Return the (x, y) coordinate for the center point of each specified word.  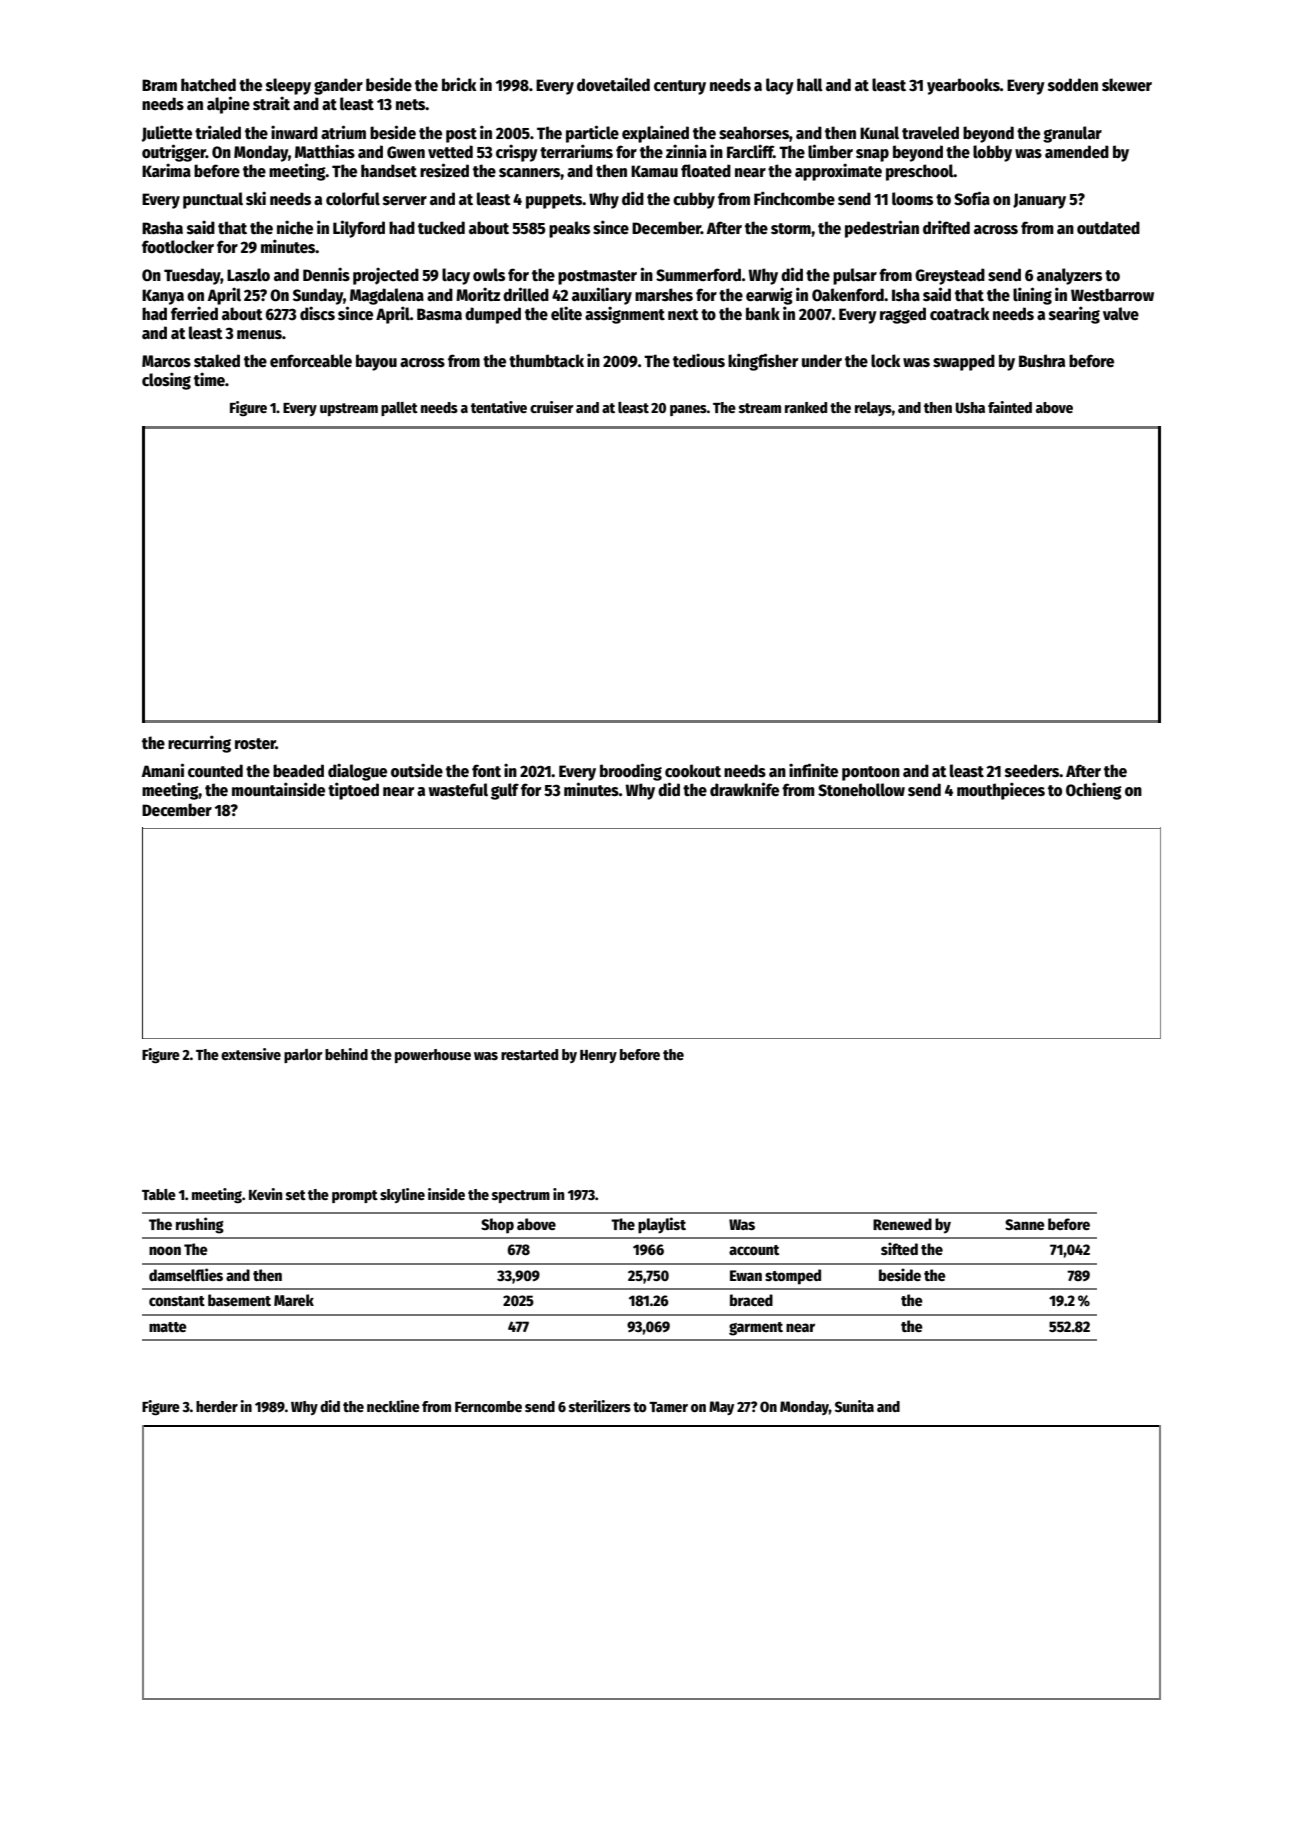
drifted (946, 227)
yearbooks (963, 86)
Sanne (1025, 1224)
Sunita (854, 1406)
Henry (598, 1056)
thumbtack (546, 361)
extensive (251, 1054)
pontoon (871, 773)
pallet (399, 409)
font (486, 770)
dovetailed (613, 84)
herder (217, 1406)
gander (338, 86)
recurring (199, 744)
